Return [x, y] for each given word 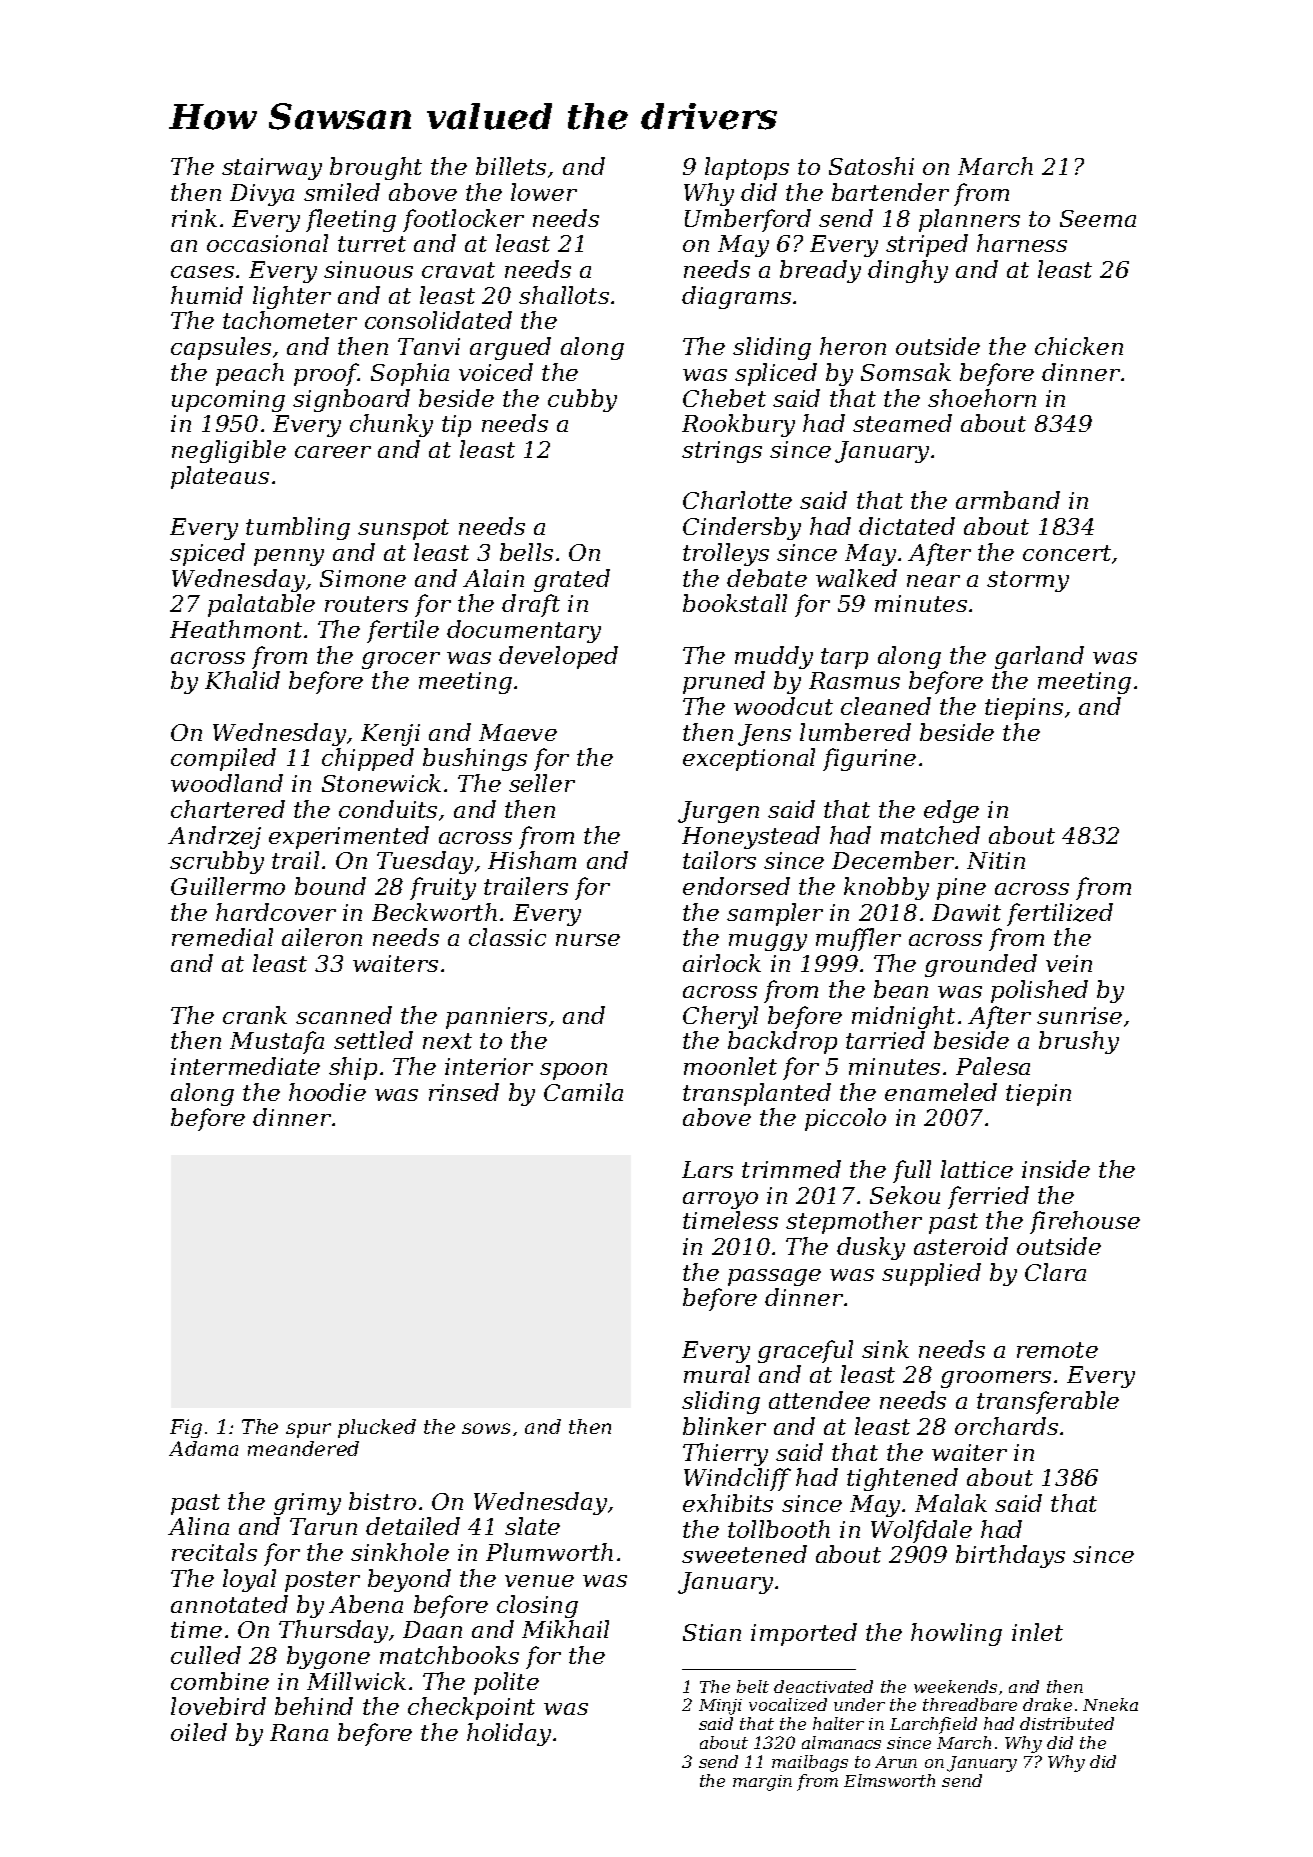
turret [372, 244]
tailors [719, 860]
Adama [203, 1448]
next [447, 1041]
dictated [907, 526]
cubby [582, 400]
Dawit [966, 912]
